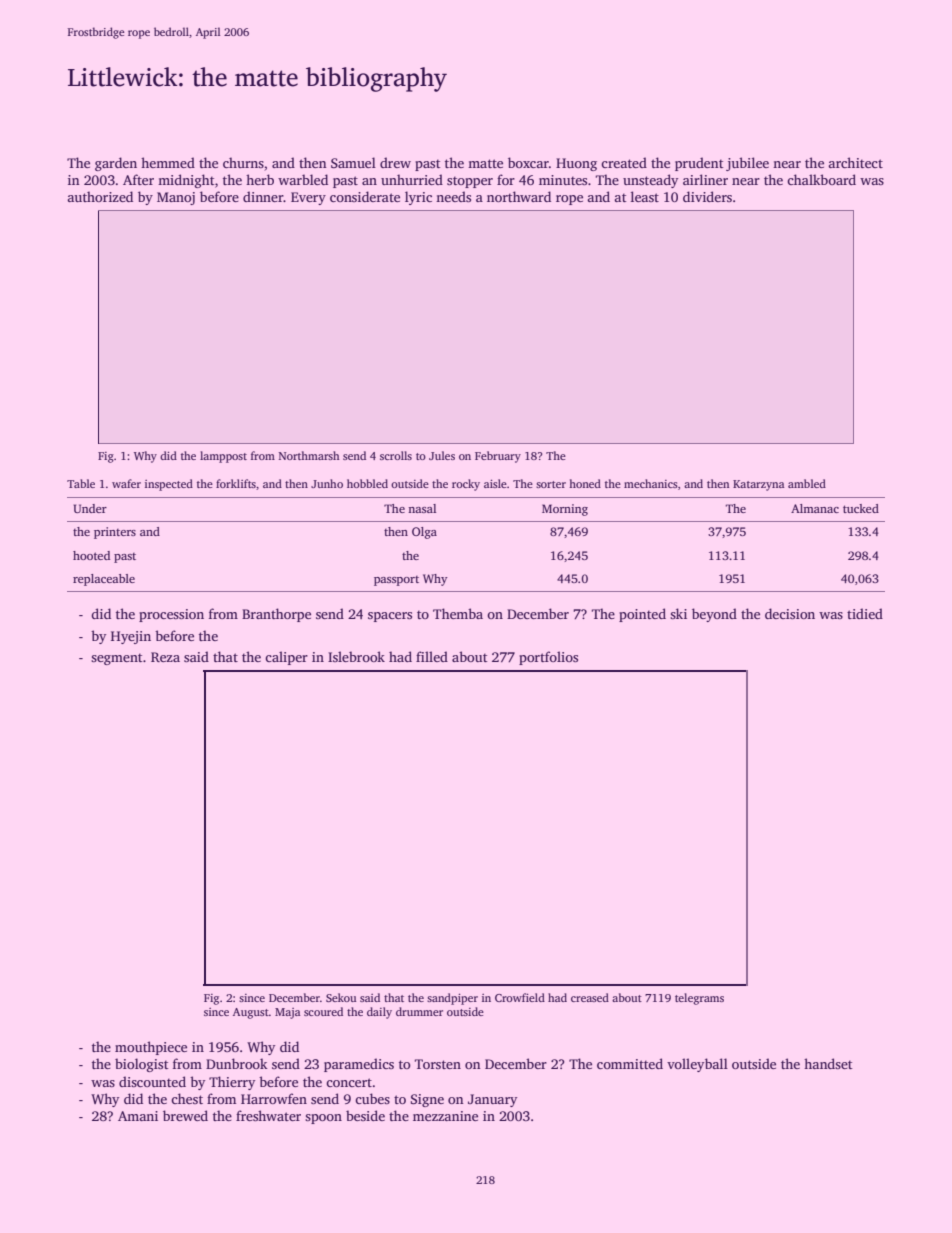  I want to click on filled, so click(432, 656).
